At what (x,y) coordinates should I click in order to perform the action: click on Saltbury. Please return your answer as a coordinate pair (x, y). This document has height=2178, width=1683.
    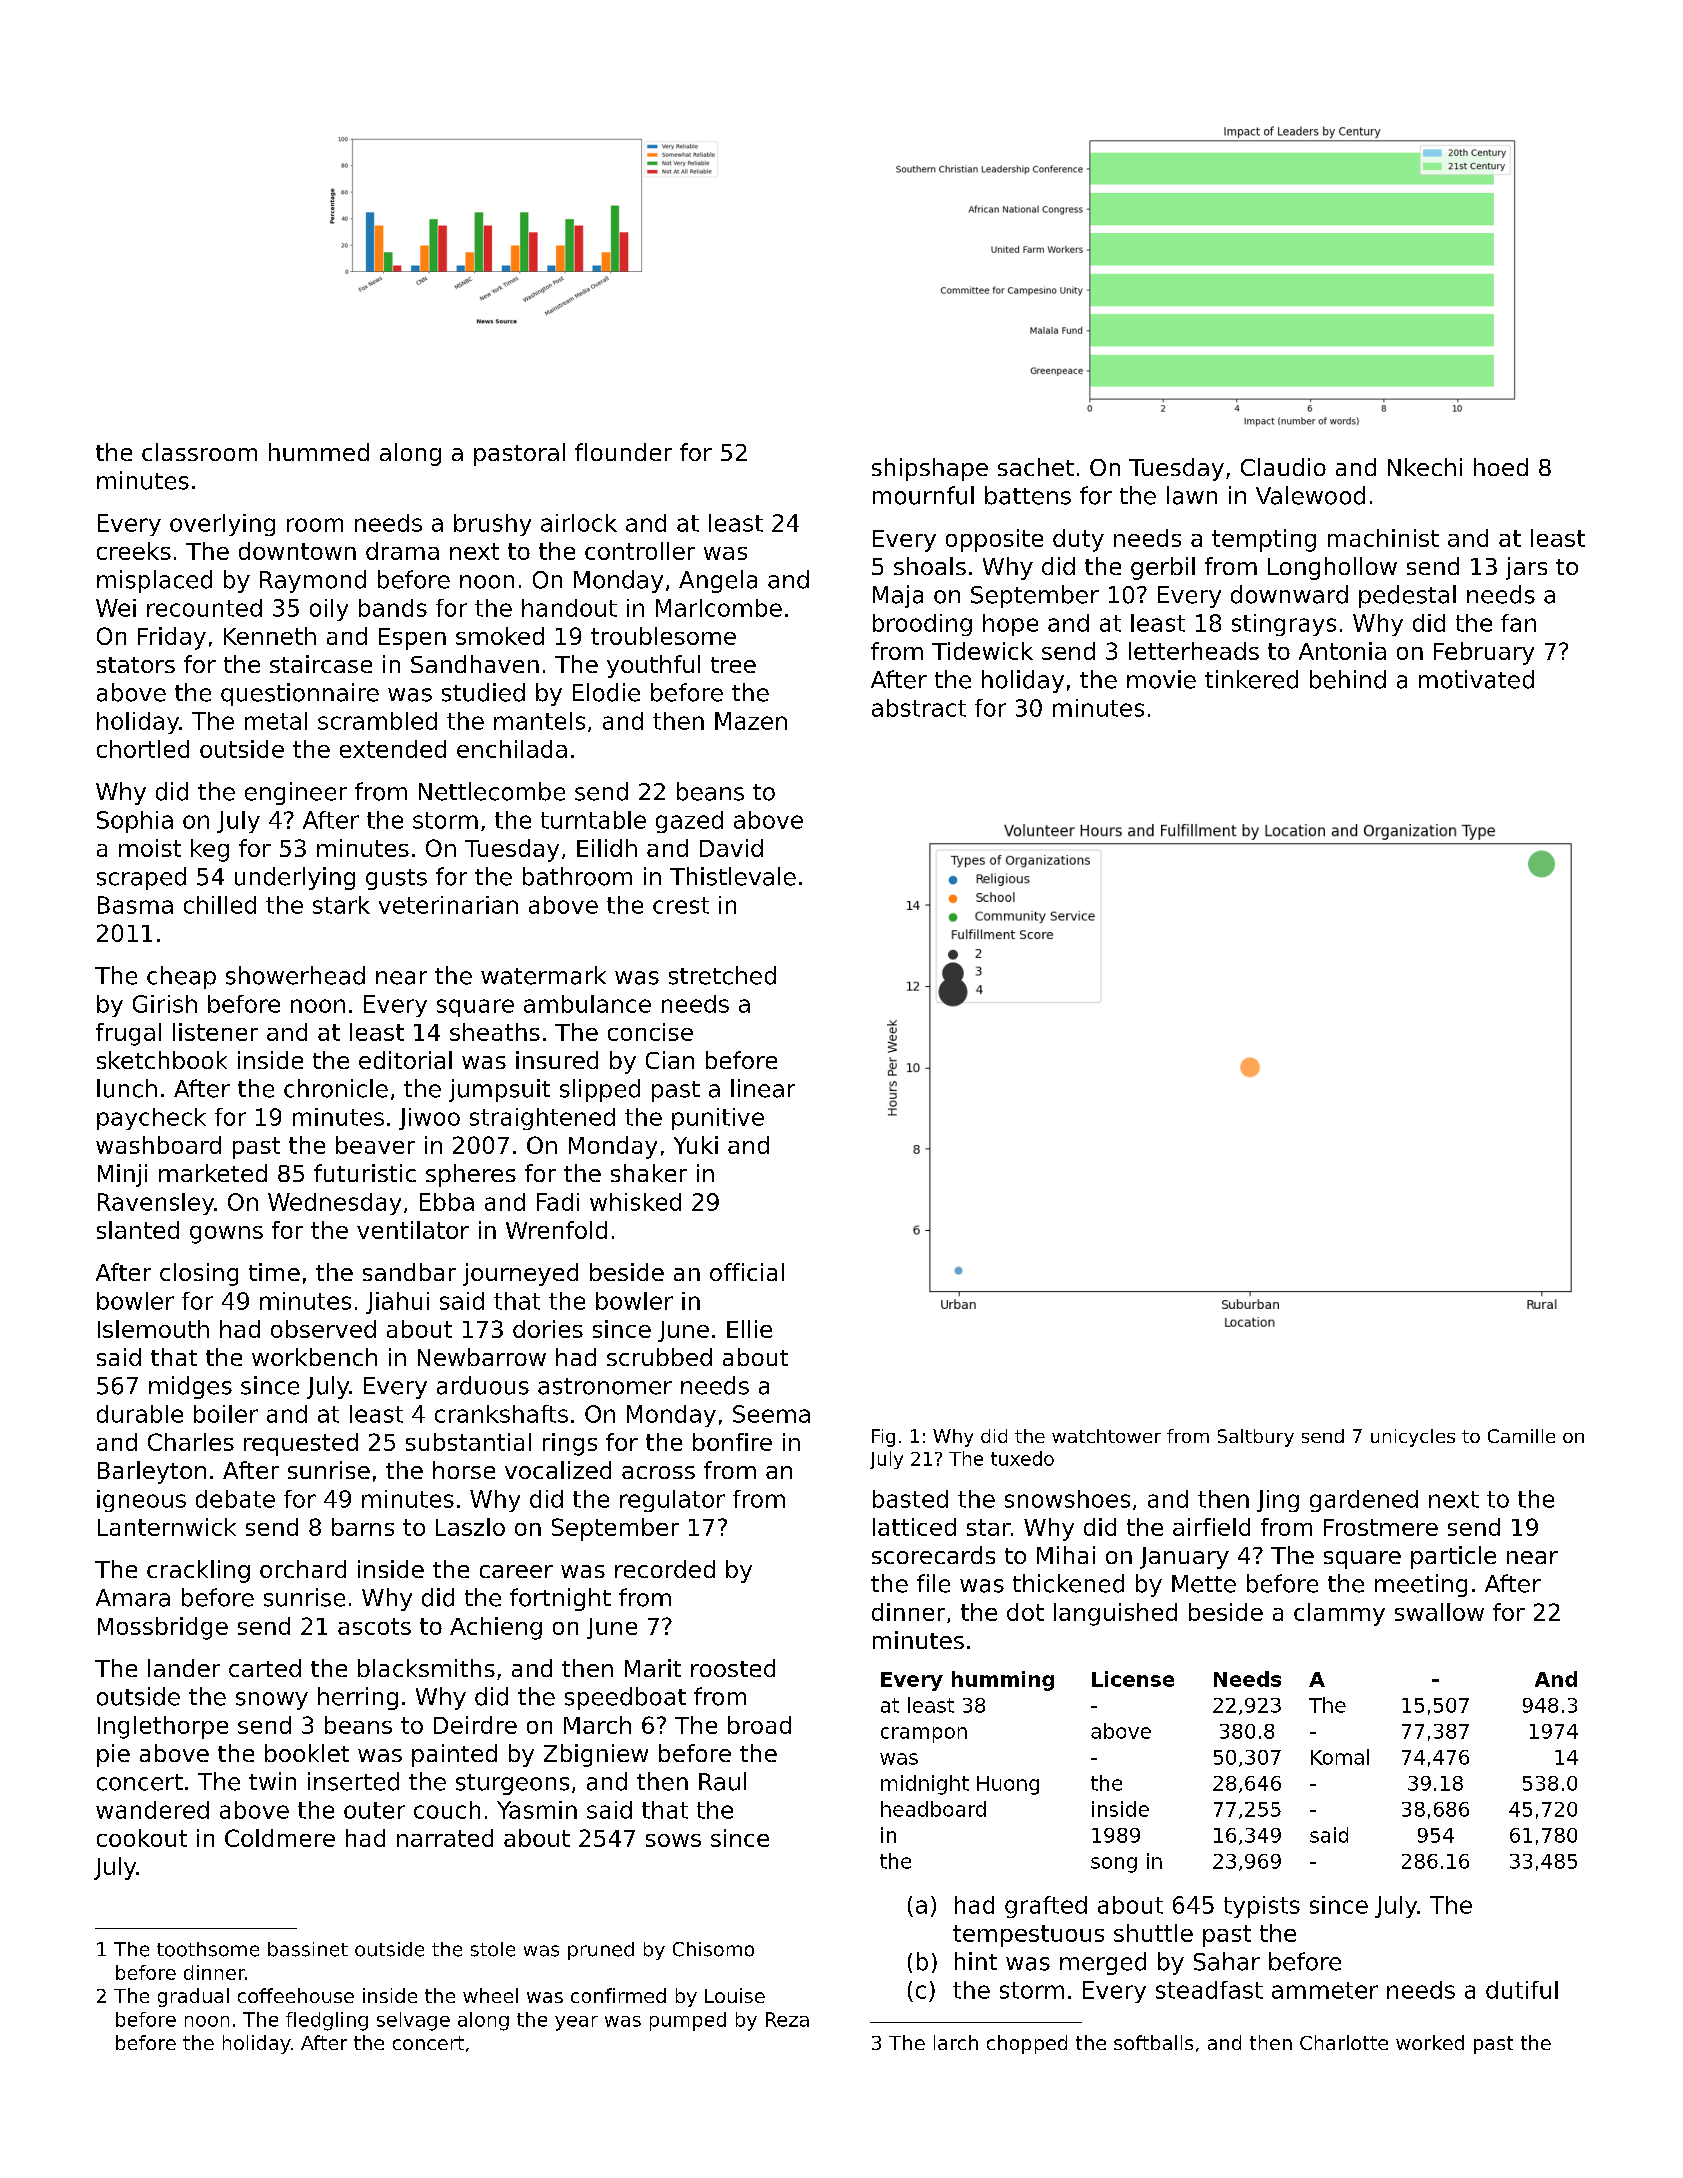
    Looking at the image, I should click on (1256, 1438).
